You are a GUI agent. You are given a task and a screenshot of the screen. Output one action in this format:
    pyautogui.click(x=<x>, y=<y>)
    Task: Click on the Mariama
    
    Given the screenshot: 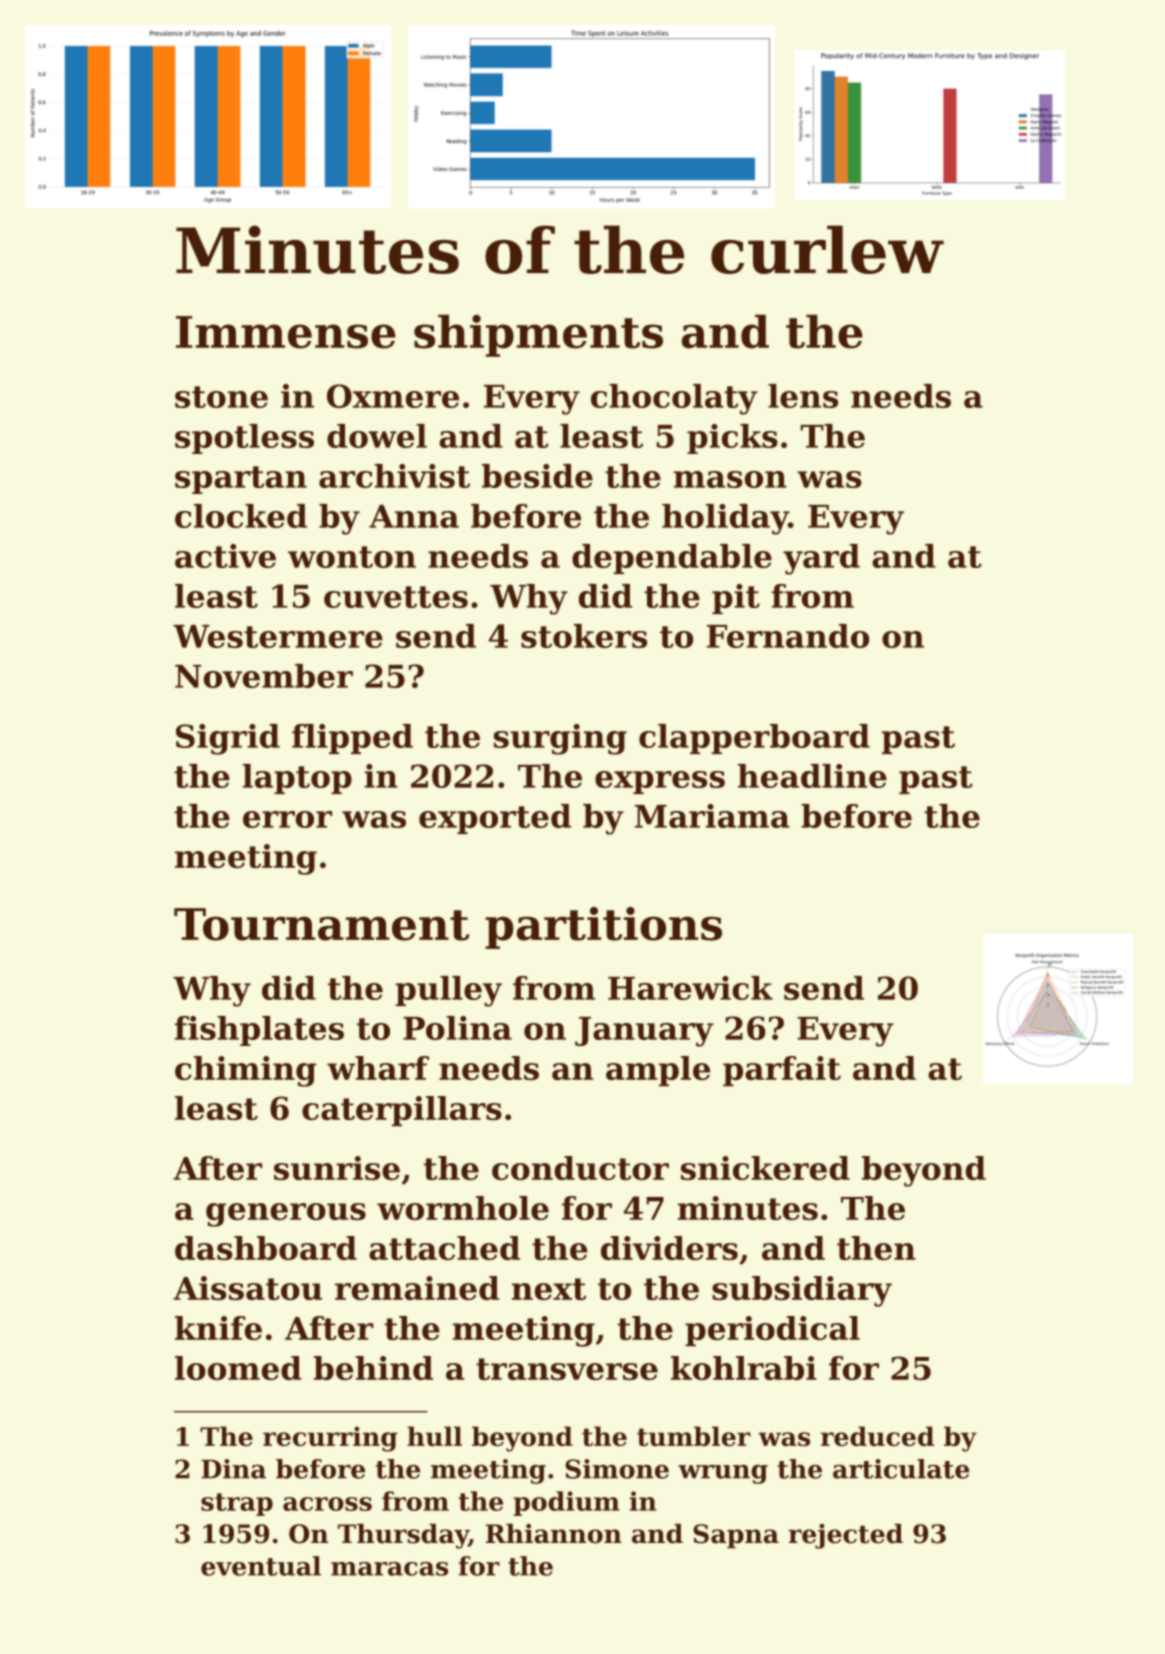 What is the action you would take?
    pyautogui.click(x=712, y=816)
